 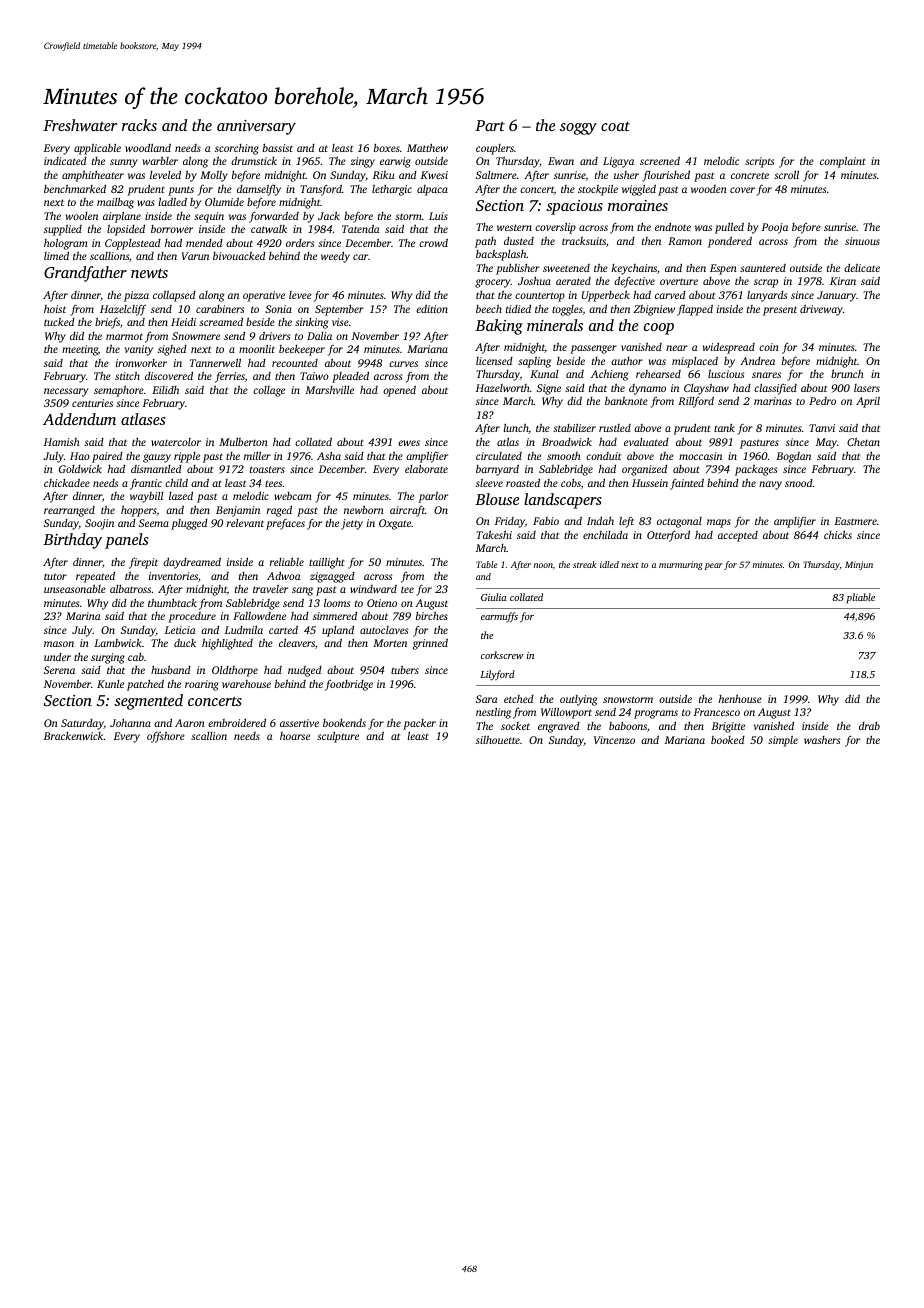 I want to click on lazed, so click(x=181, y=496).
